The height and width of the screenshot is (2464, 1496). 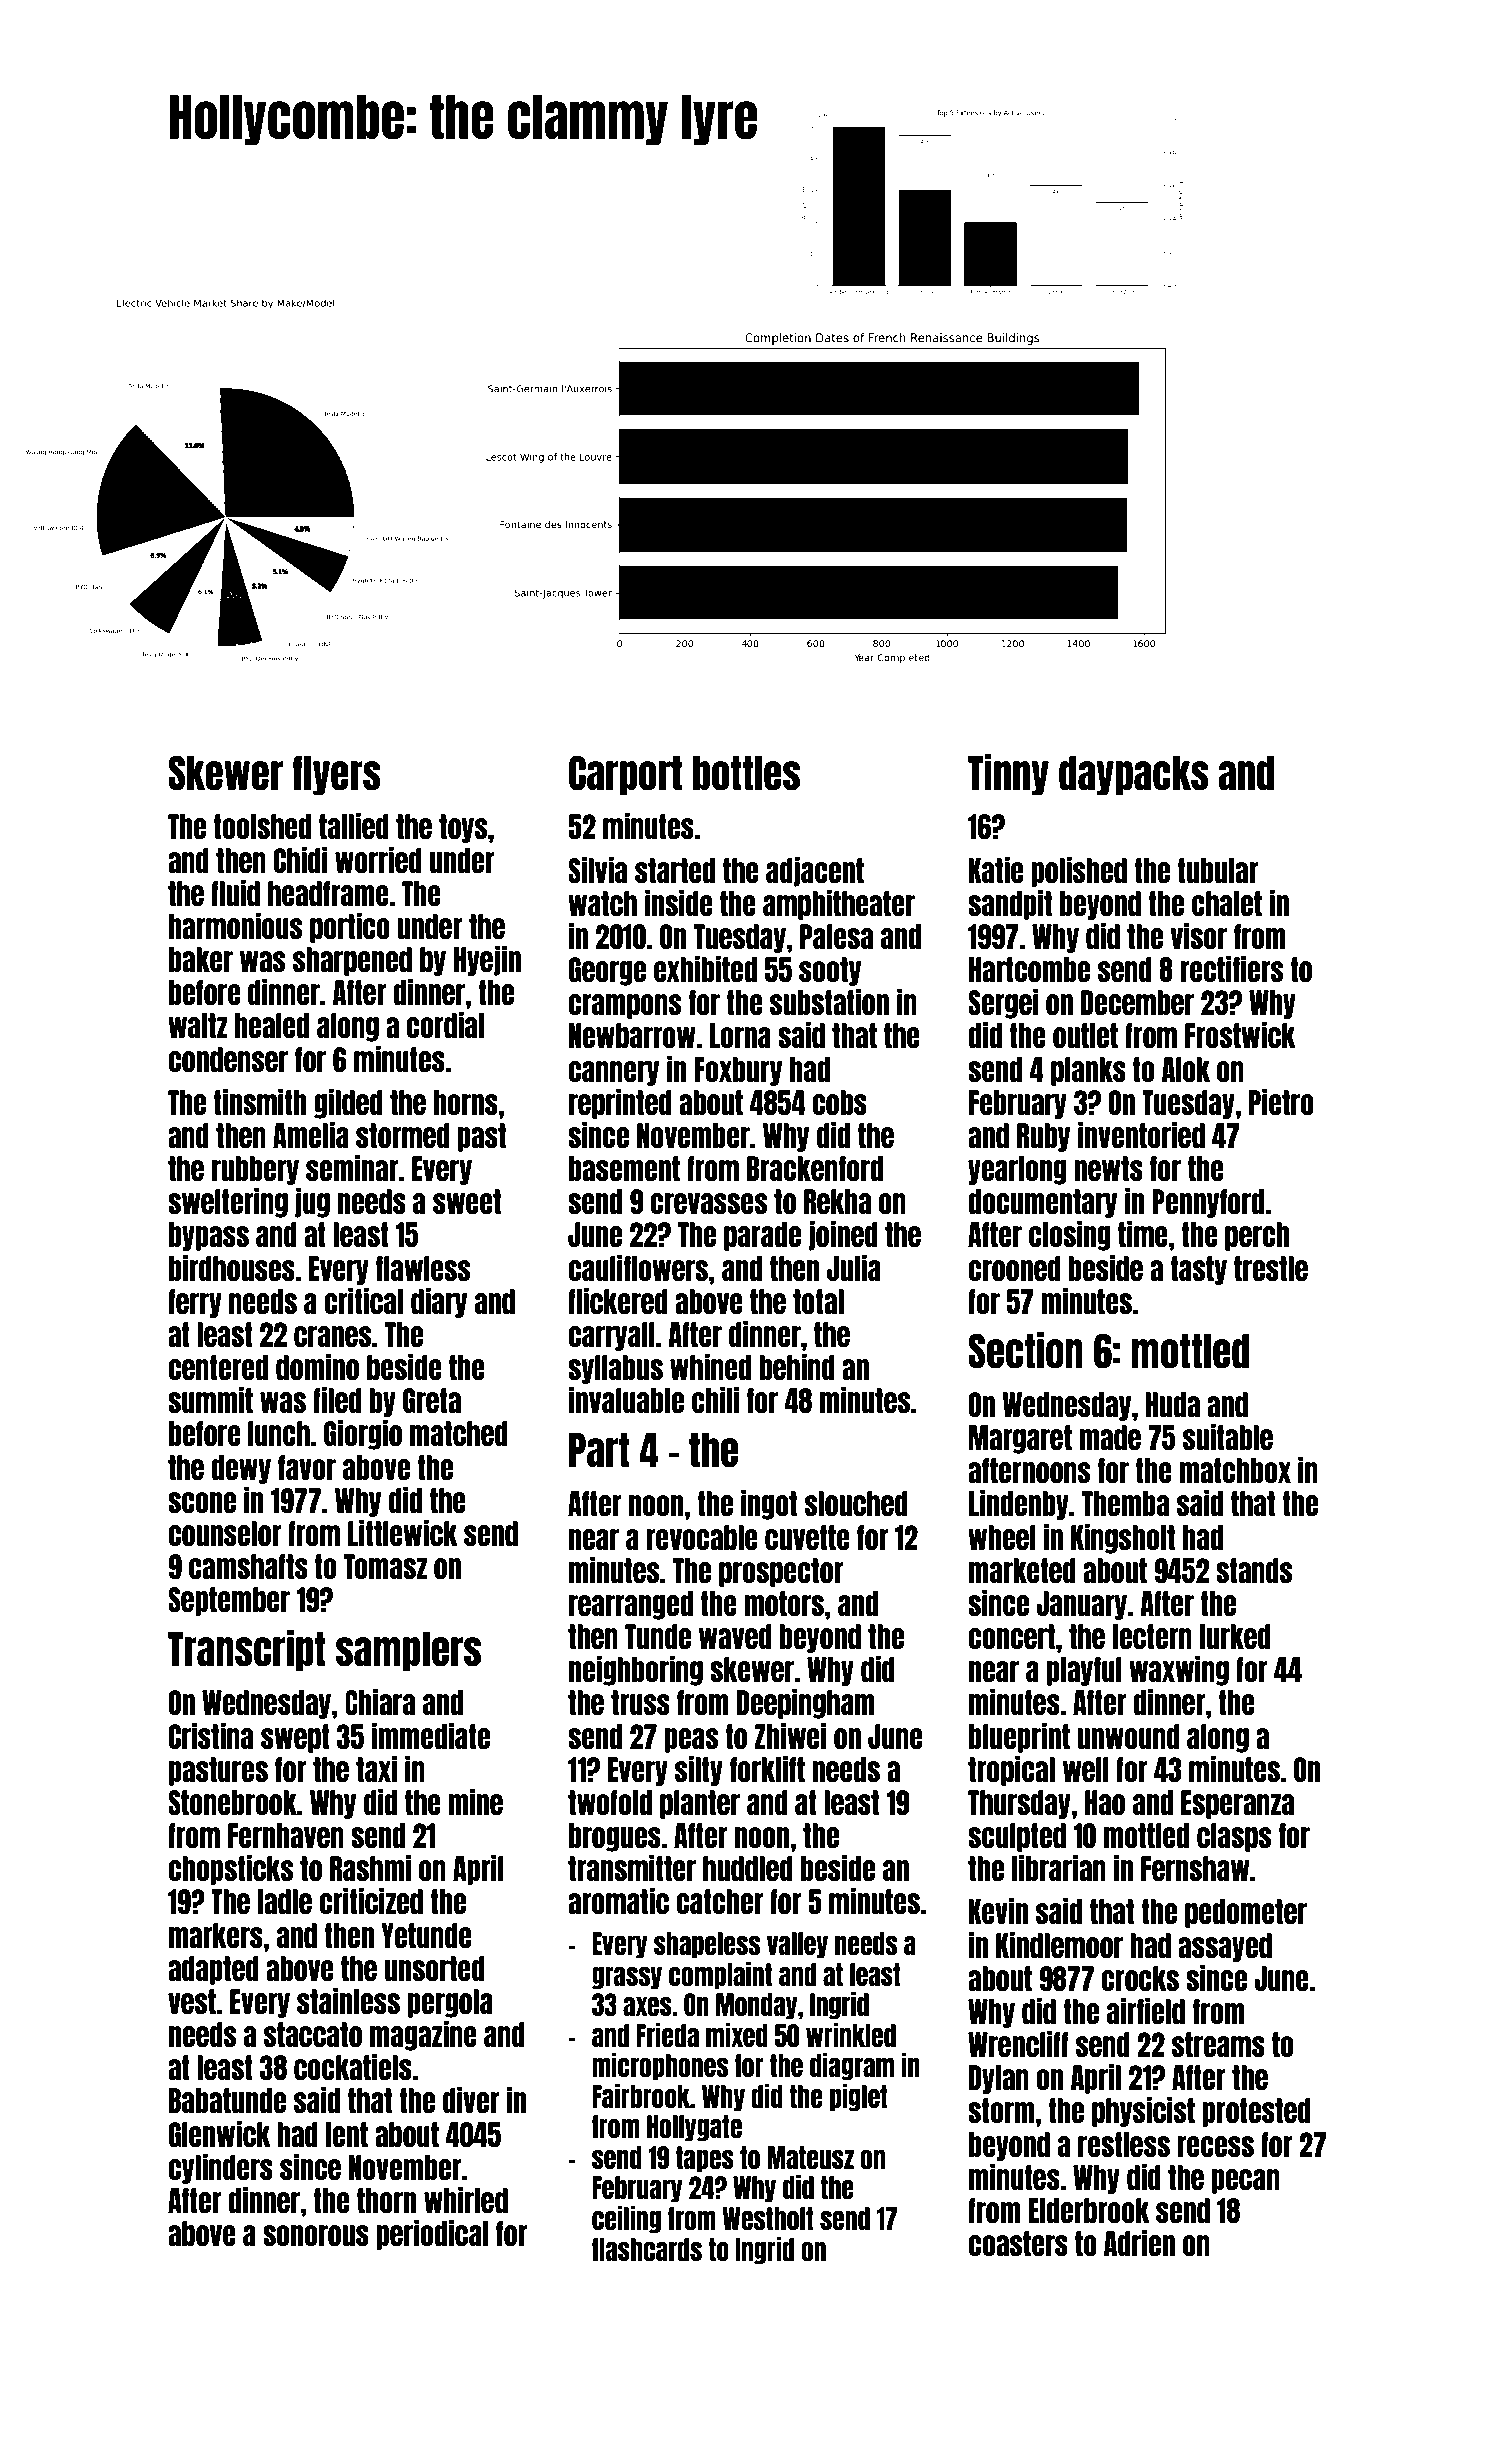 I want to click on scone, so click(x=202, y=1502).
